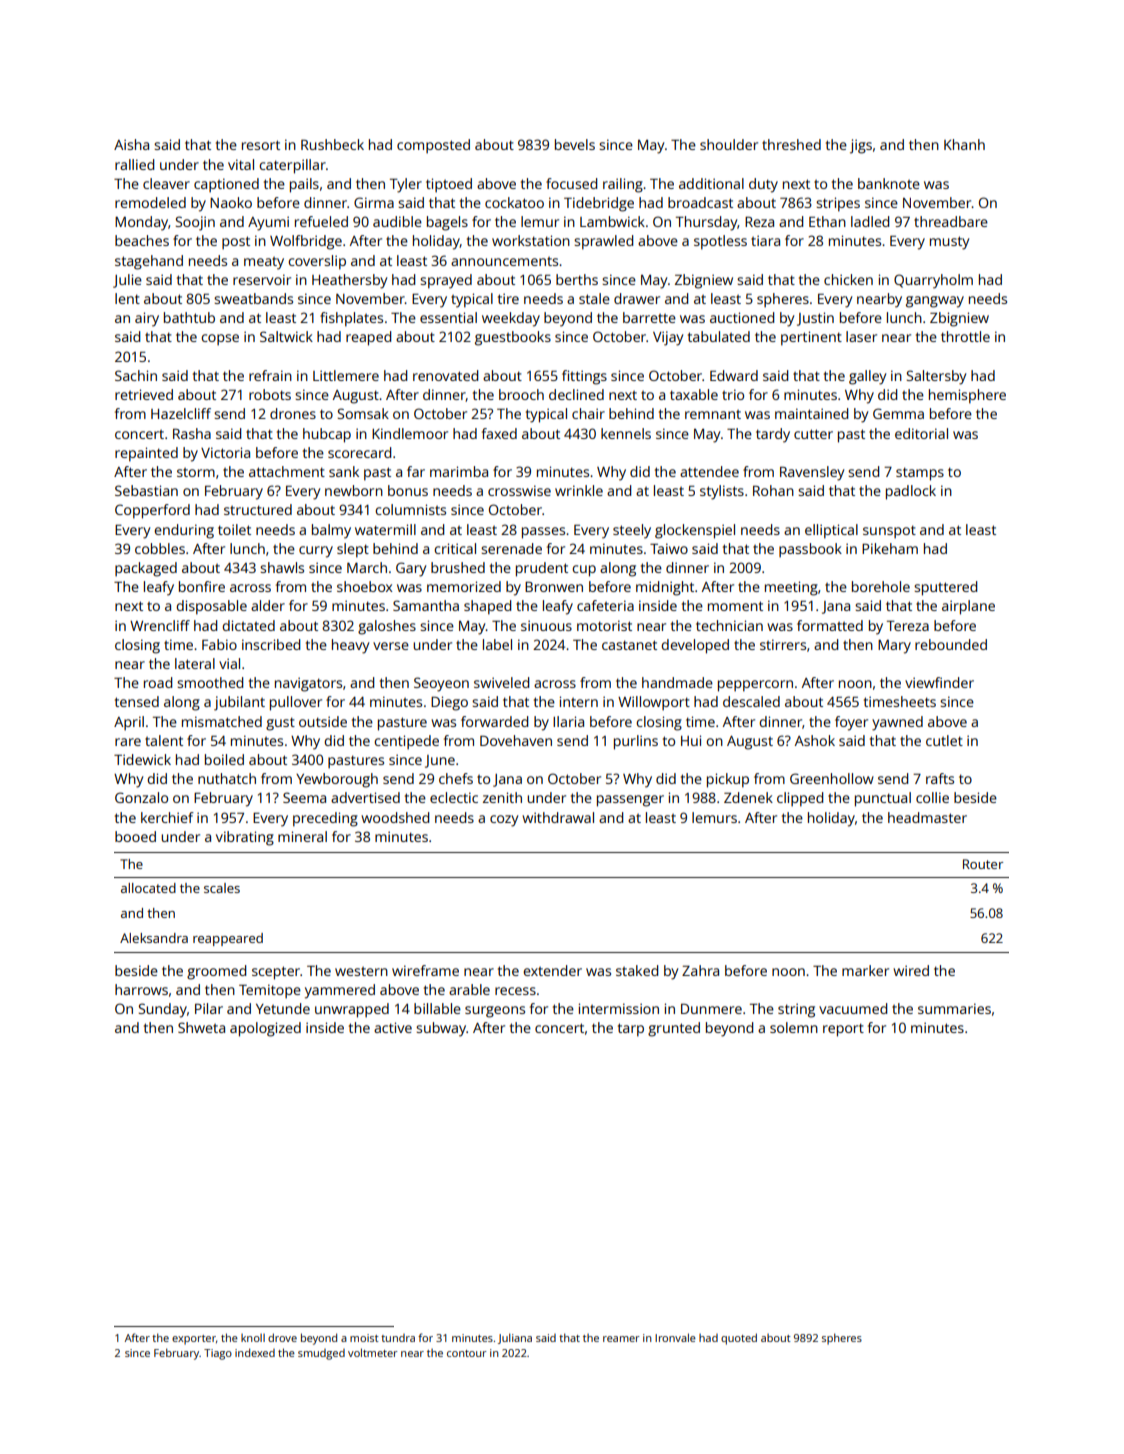 This image has width=1124, height=1454. What do you see at coordinates (195, 223) in the image?
I see `Soojin` at bounding box center [195, 223].
